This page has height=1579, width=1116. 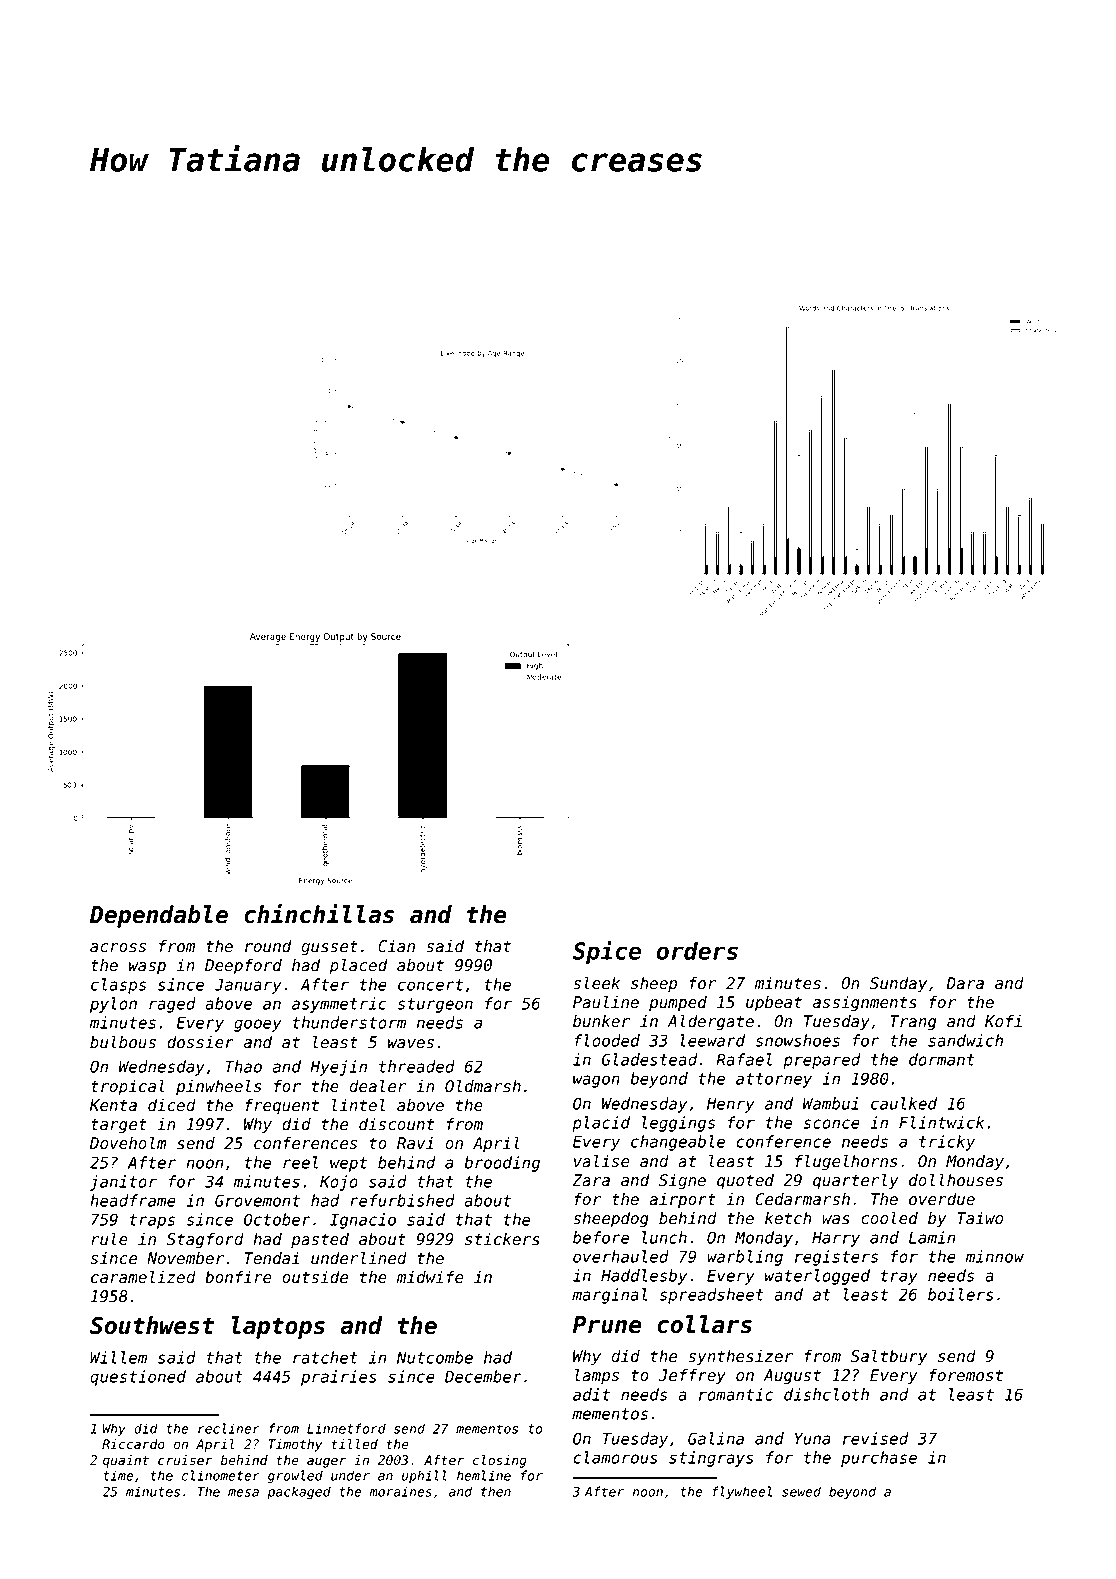 I want to click on then, so click(x=496, y=1491).
